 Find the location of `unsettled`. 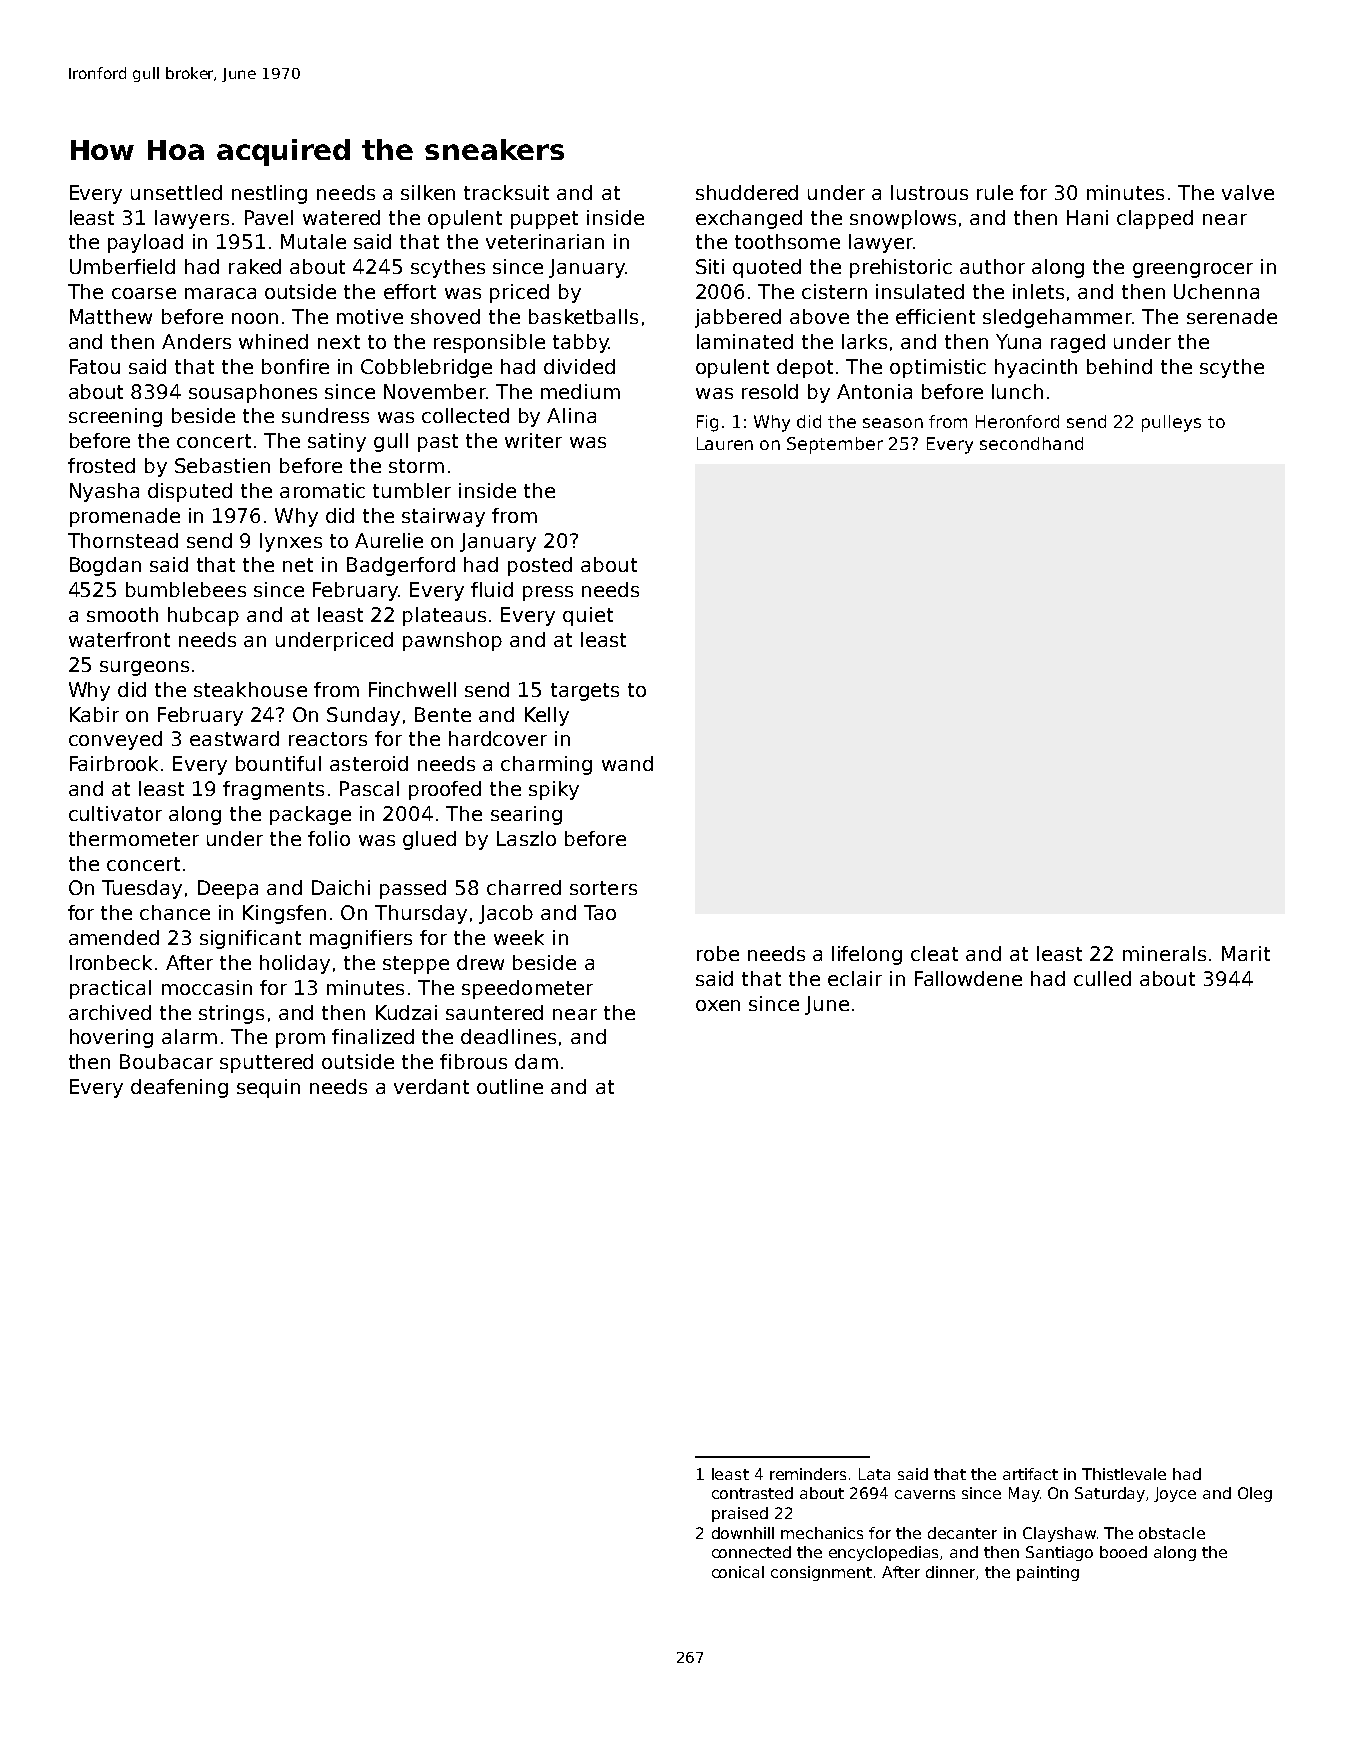

unsettled is located at coordinates (176, 192).
